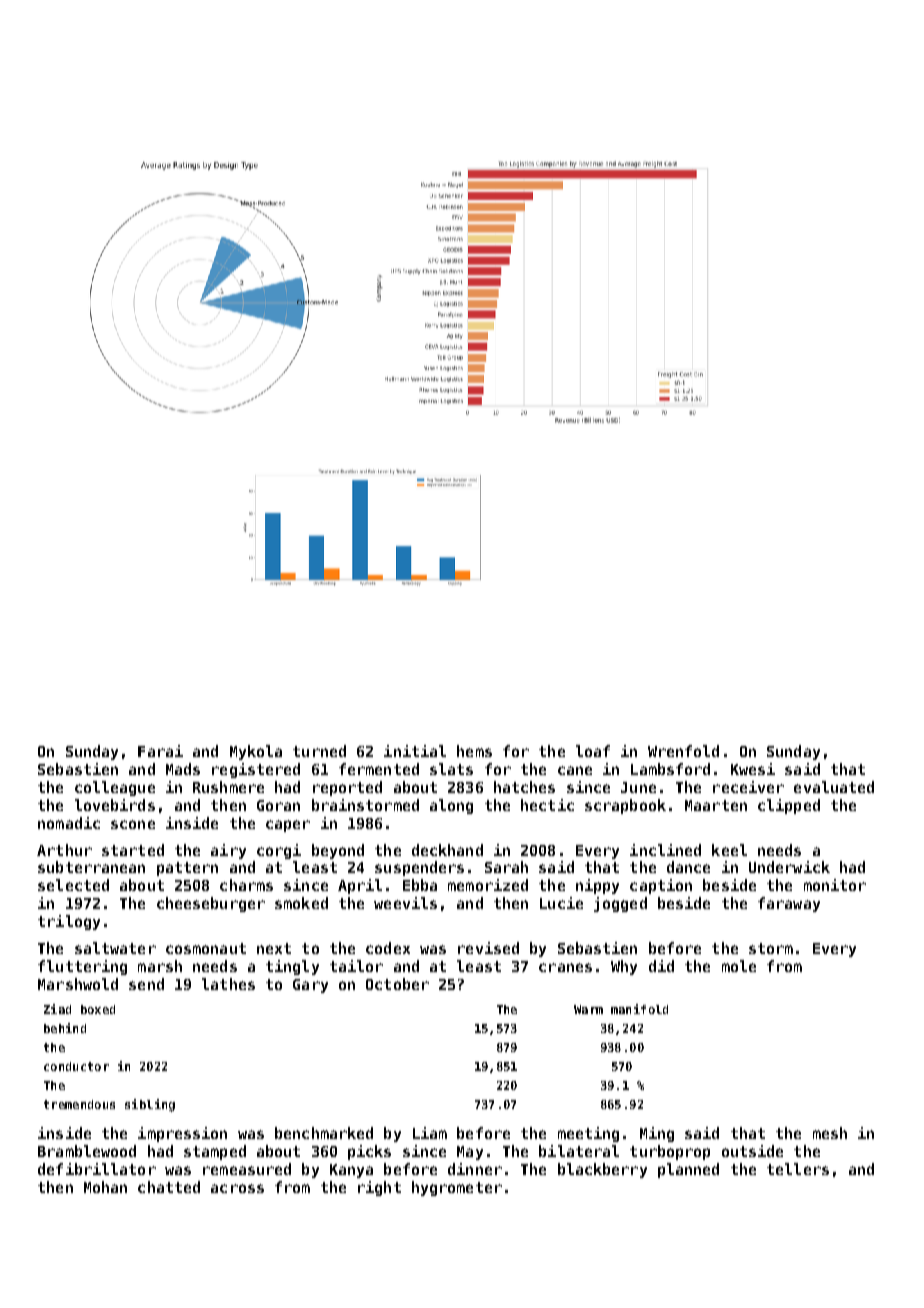  I want to click on hectic, so click(547, 805).
